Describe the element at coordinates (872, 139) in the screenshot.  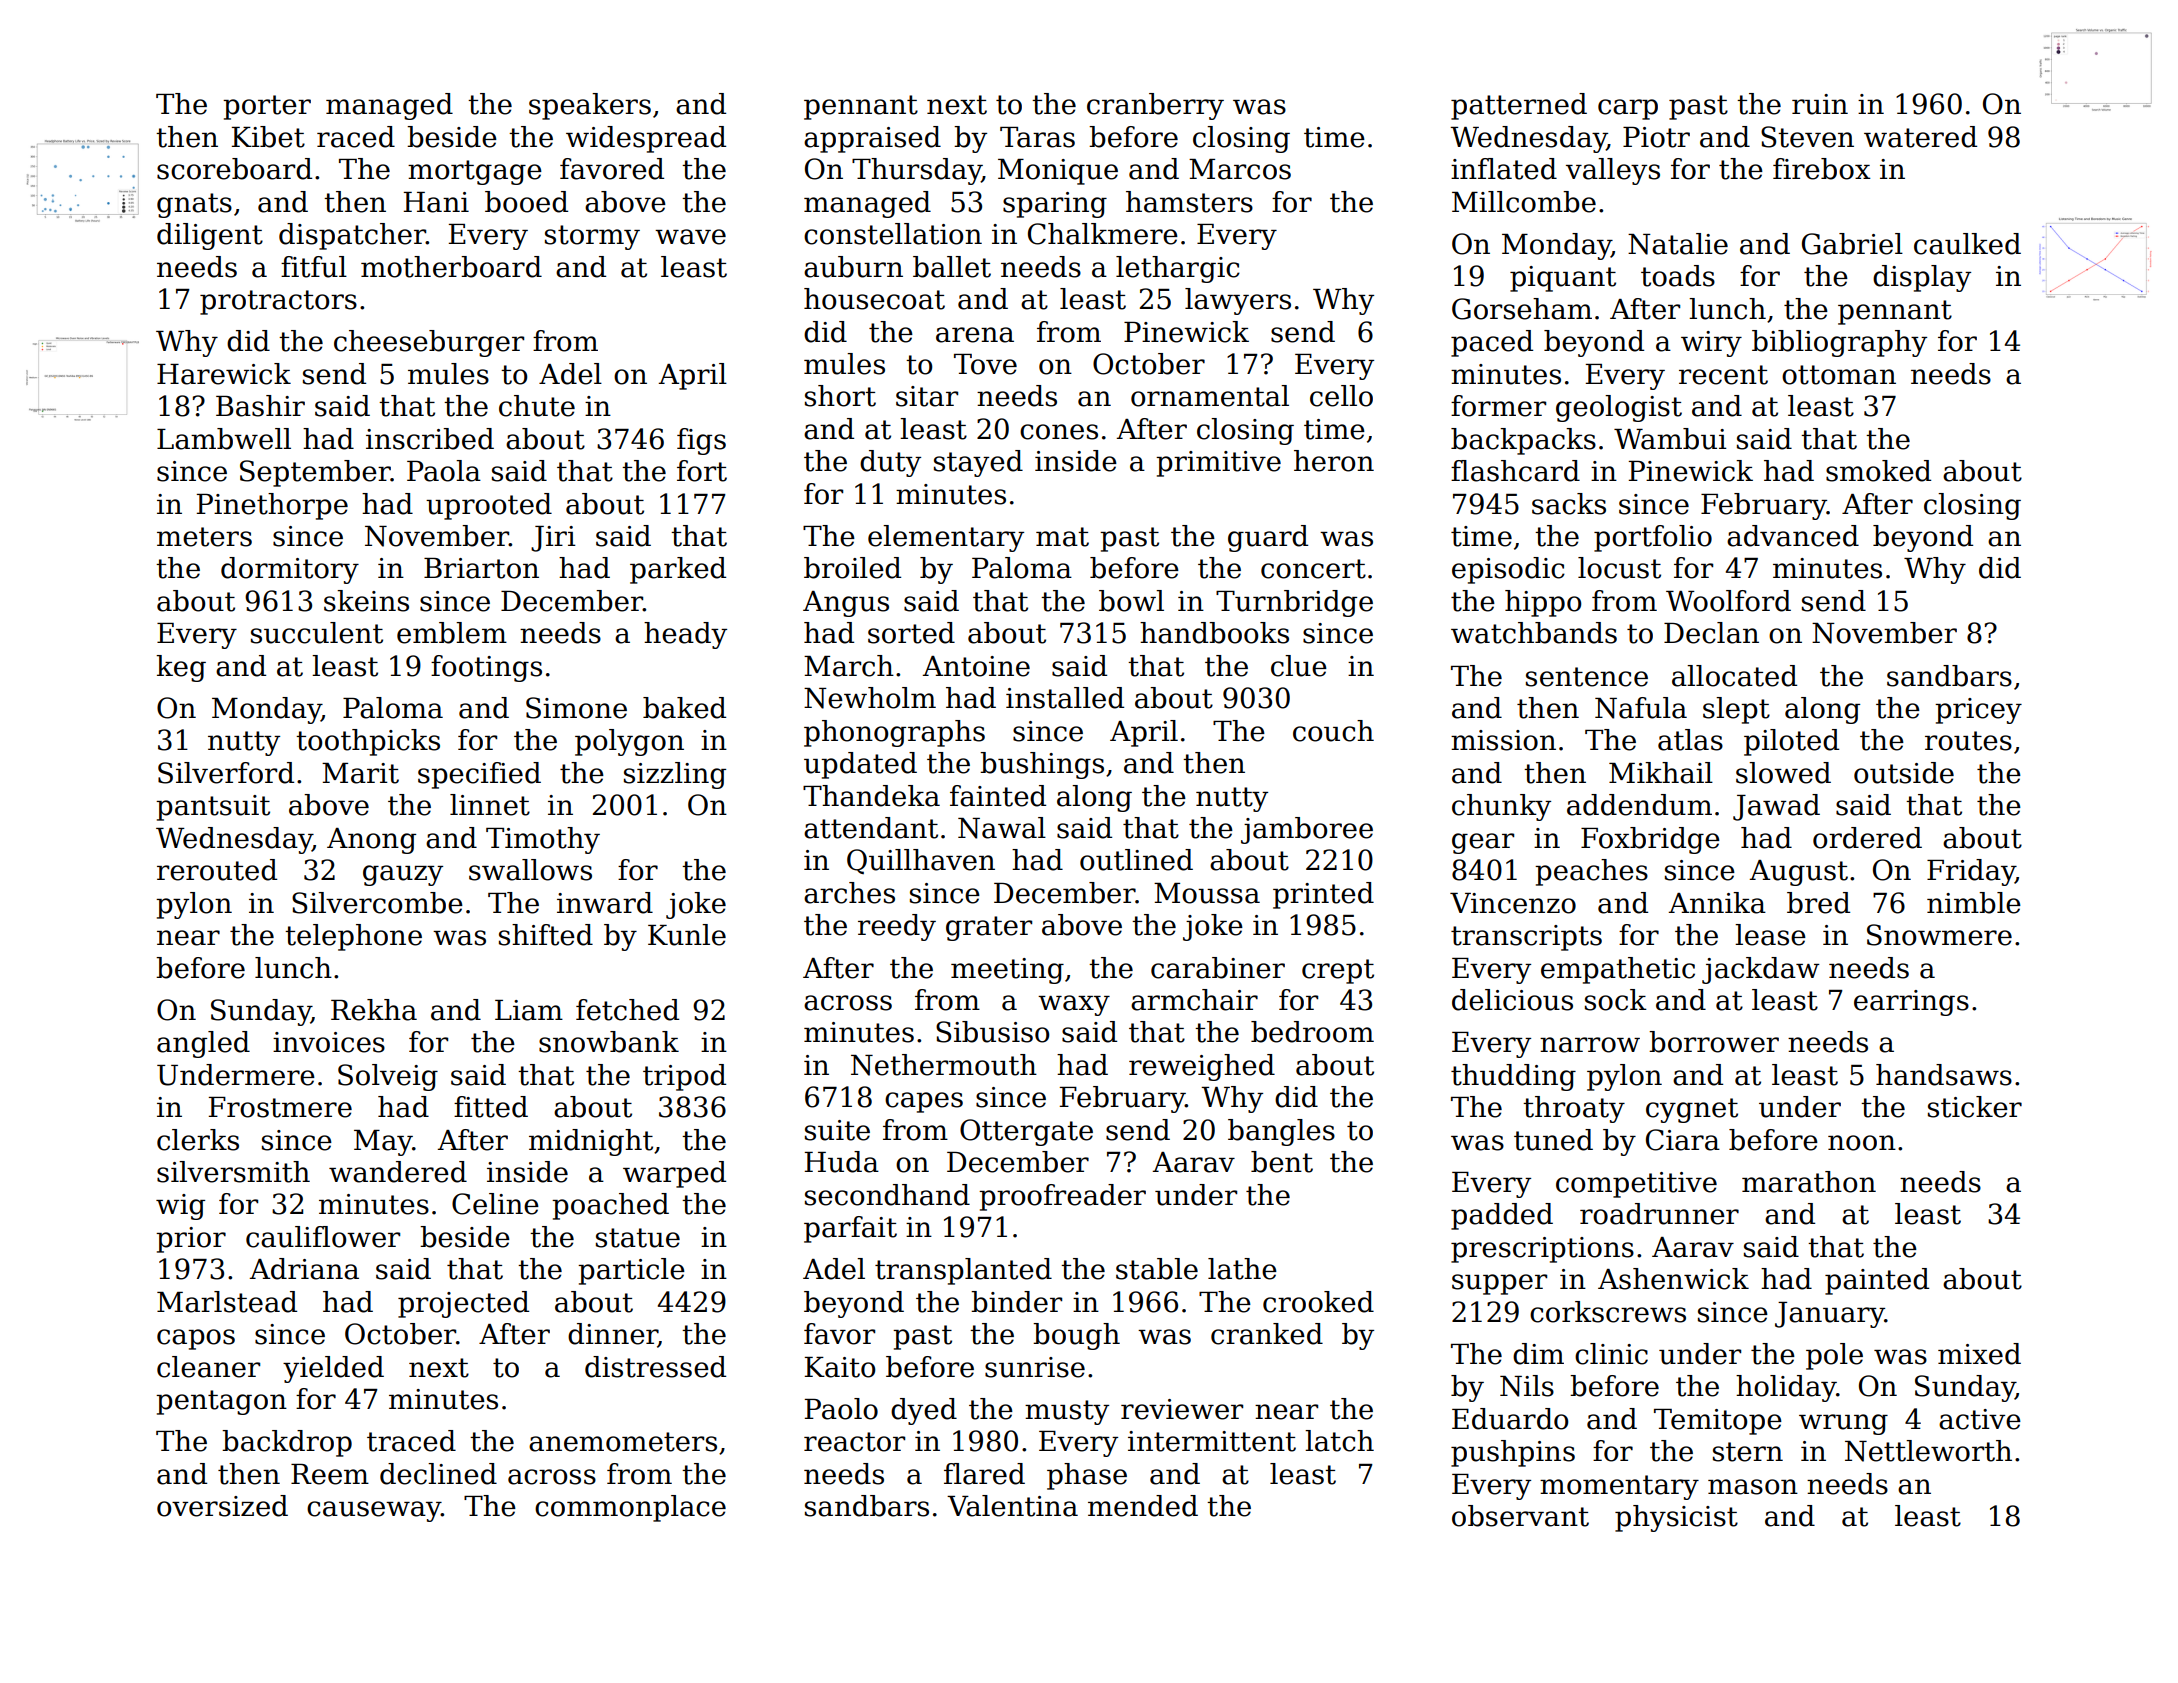
I see `appraised` at that location.
